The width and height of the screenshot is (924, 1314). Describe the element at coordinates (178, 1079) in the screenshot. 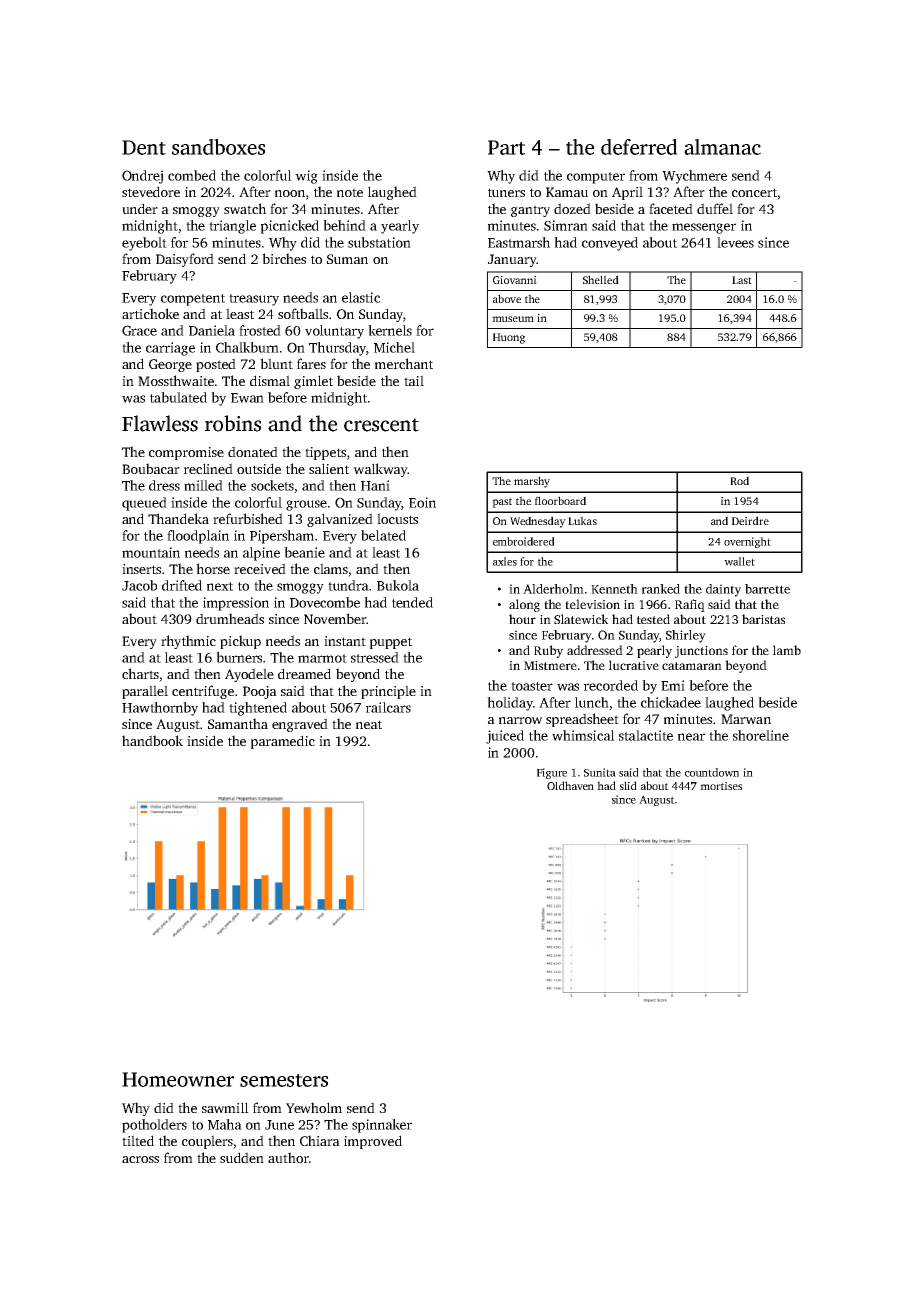

I see `Homeowner` at that location.
